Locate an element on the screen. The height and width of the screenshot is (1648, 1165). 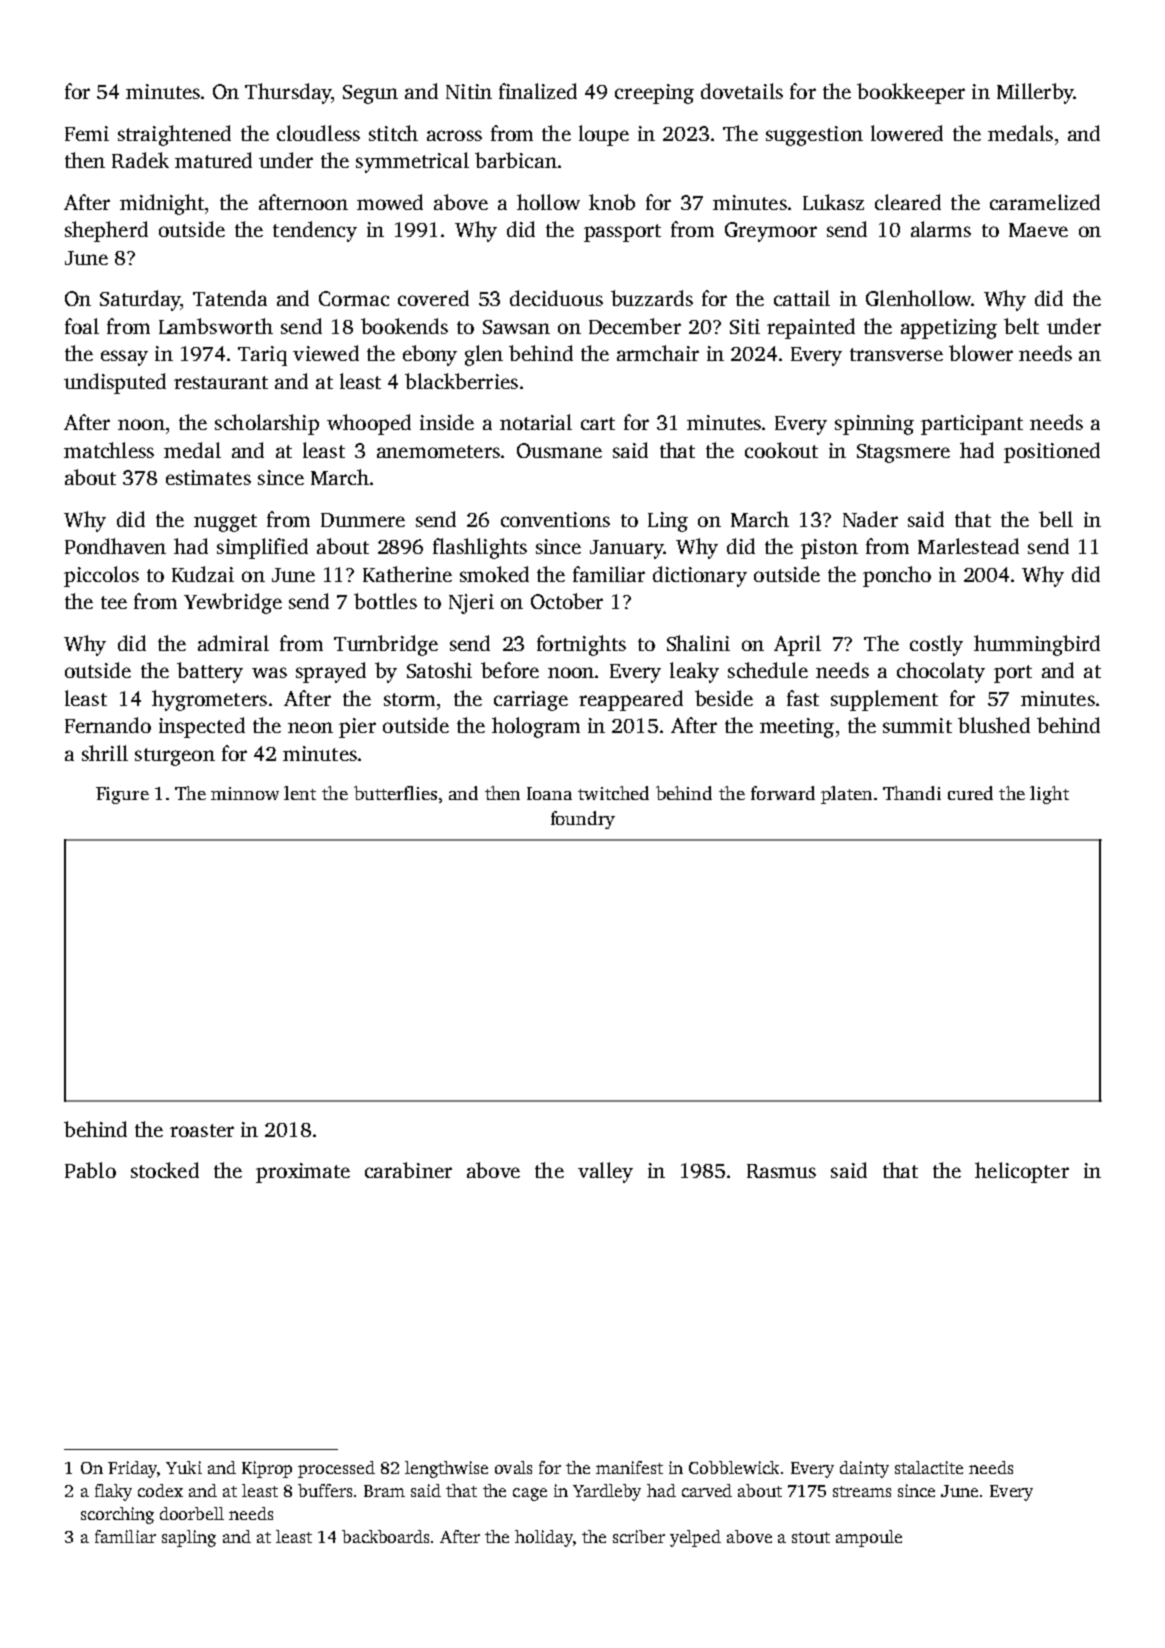
scorching is located at coordinates (117, 1515).
